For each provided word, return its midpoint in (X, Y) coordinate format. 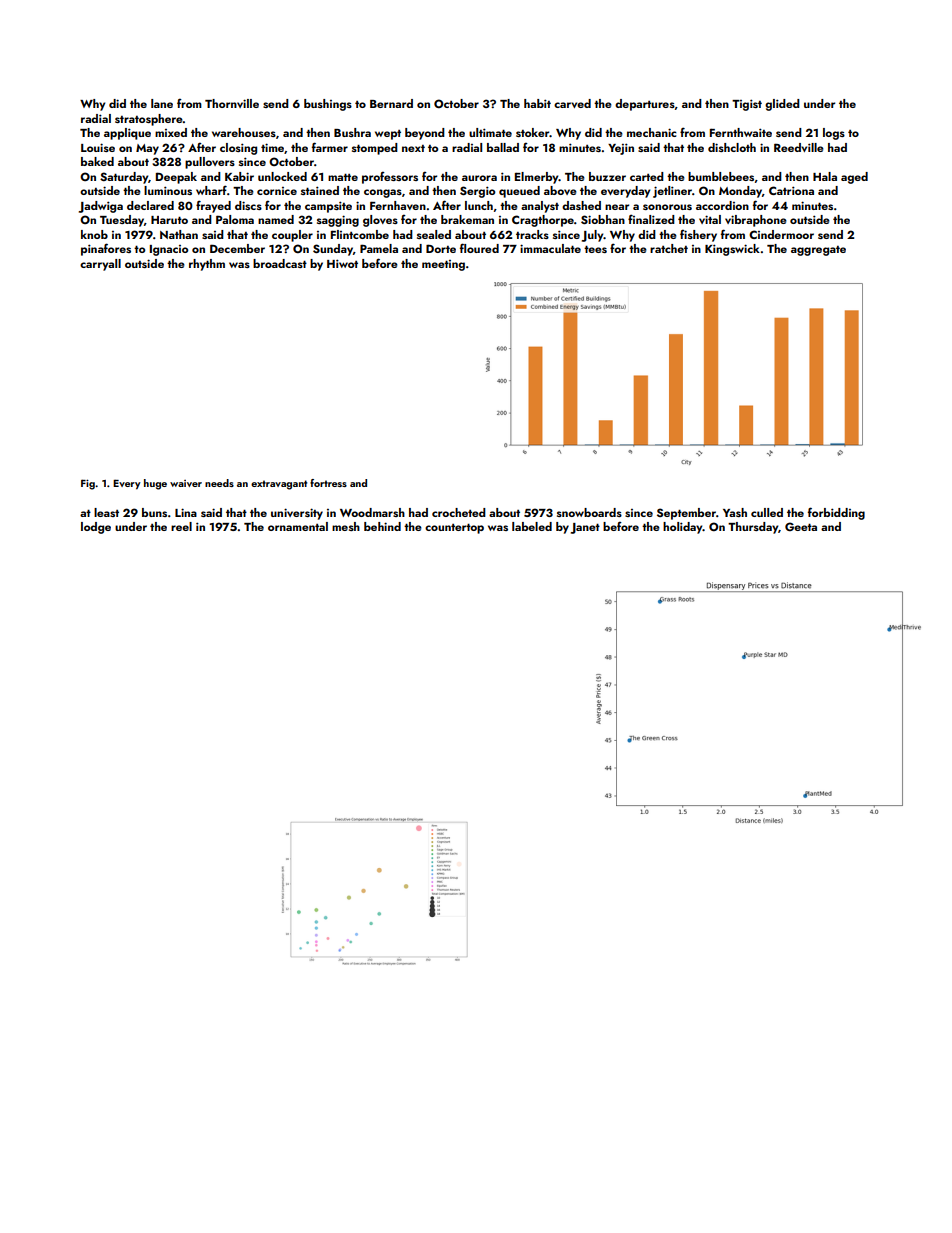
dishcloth (732, 147)
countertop (454, 528)
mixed (171, 132)
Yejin (621, 149)
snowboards (589, 512)
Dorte (441, 248)
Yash (735, 512)
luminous (168, 190)
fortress (328, 483)
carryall (100, 265)
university (297, 514)
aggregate (818, 251)
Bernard (391, 103)
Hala (825, 176)
